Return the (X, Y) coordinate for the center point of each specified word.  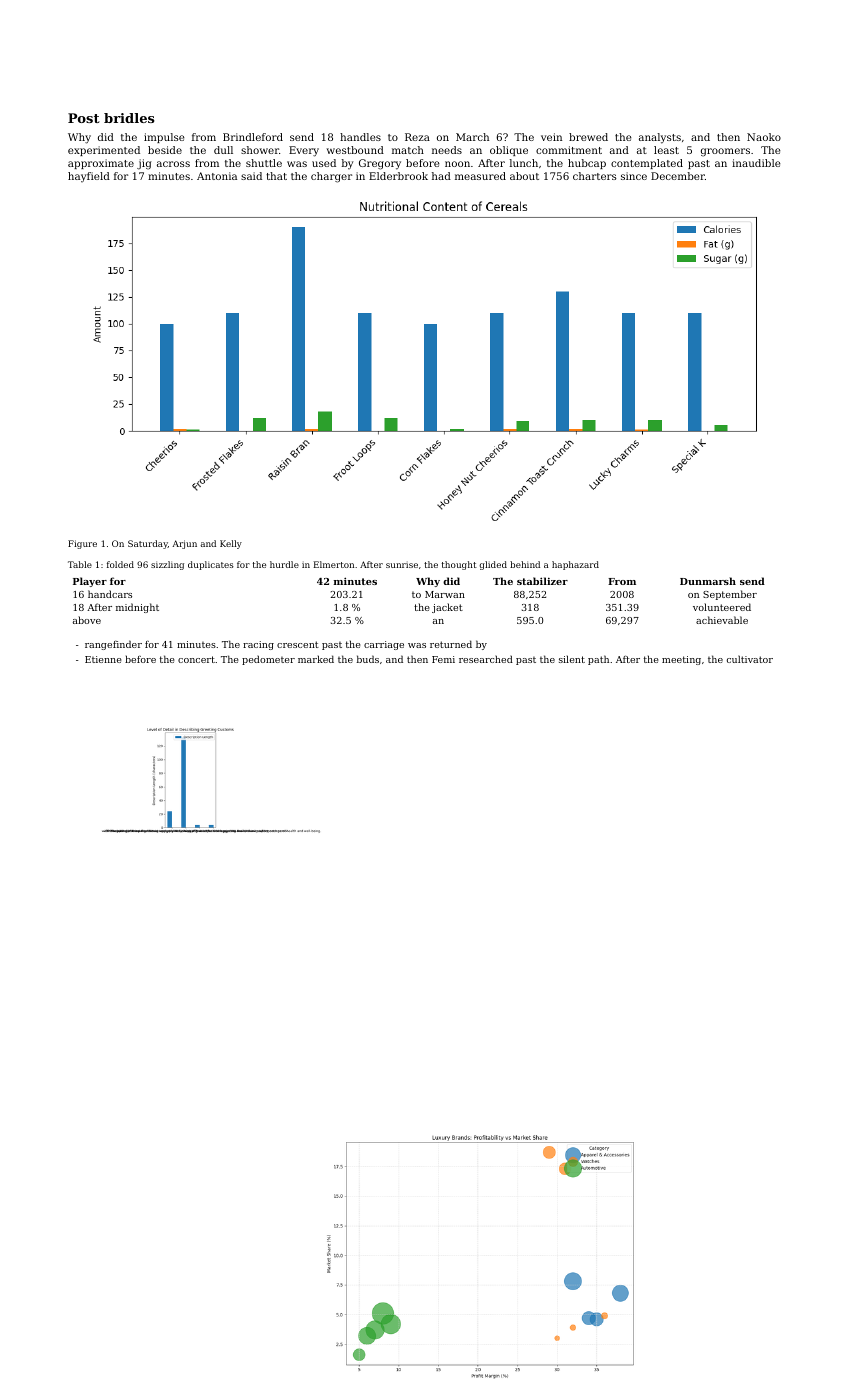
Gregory (380, 164)
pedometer (268, 660)
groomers (725, 152)
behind (525, 564)
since (634, 176)
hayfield (89, 177)
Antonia (217, 176)
